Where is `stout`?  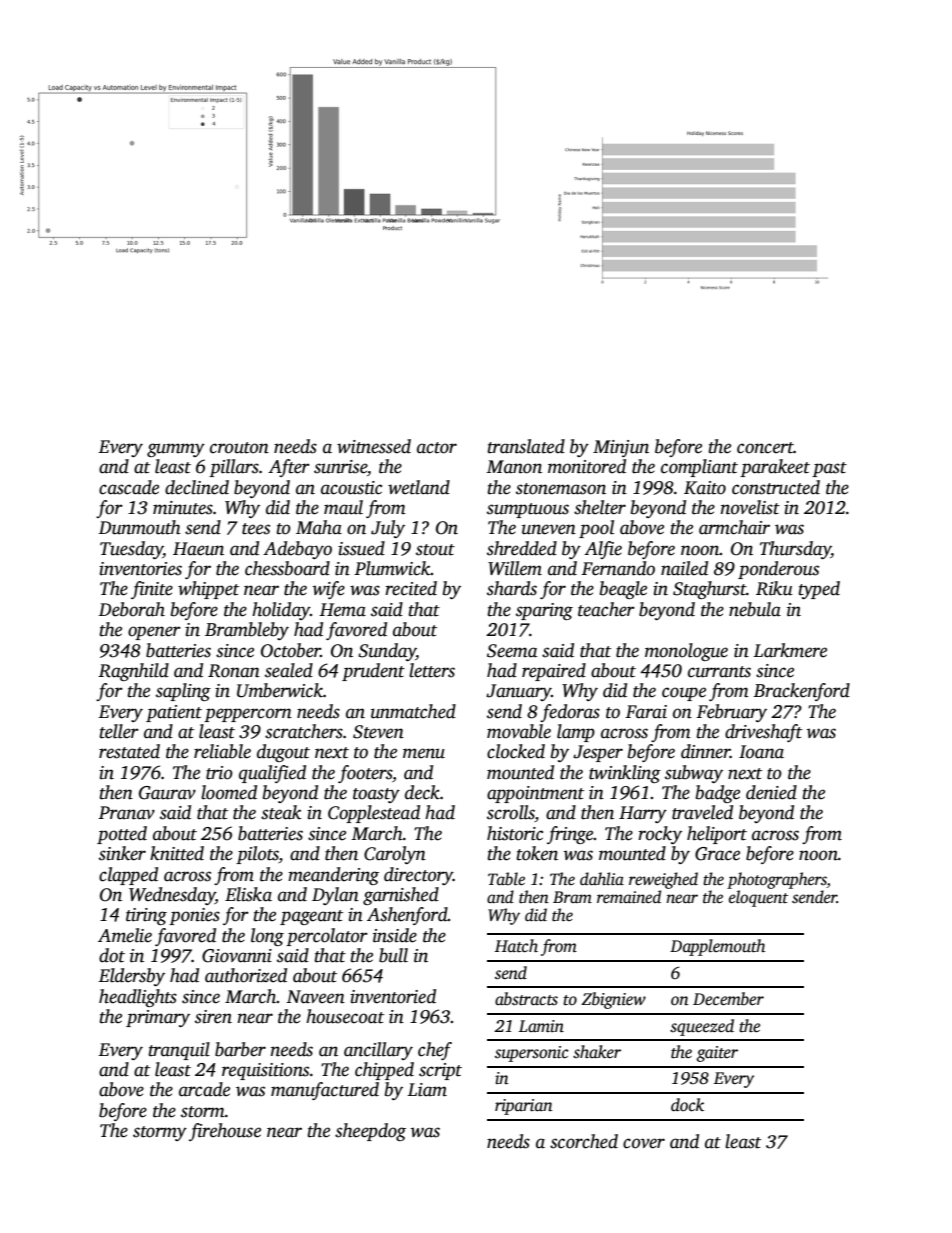
stout is located at coordinates (435, 550).
